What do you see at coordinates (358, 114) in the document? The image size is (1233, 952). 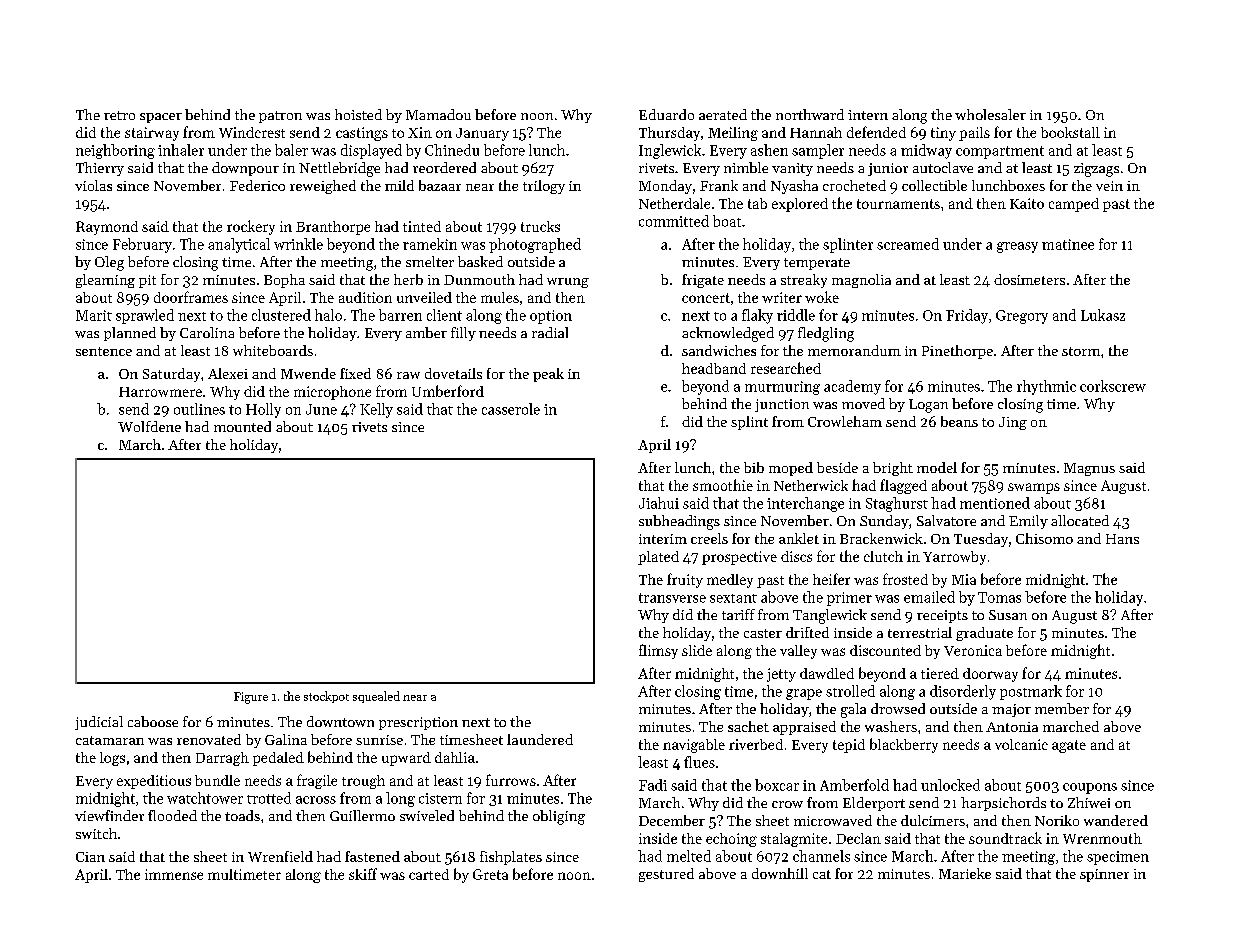 I see `hoisted` at bounding box center [358, 114].
